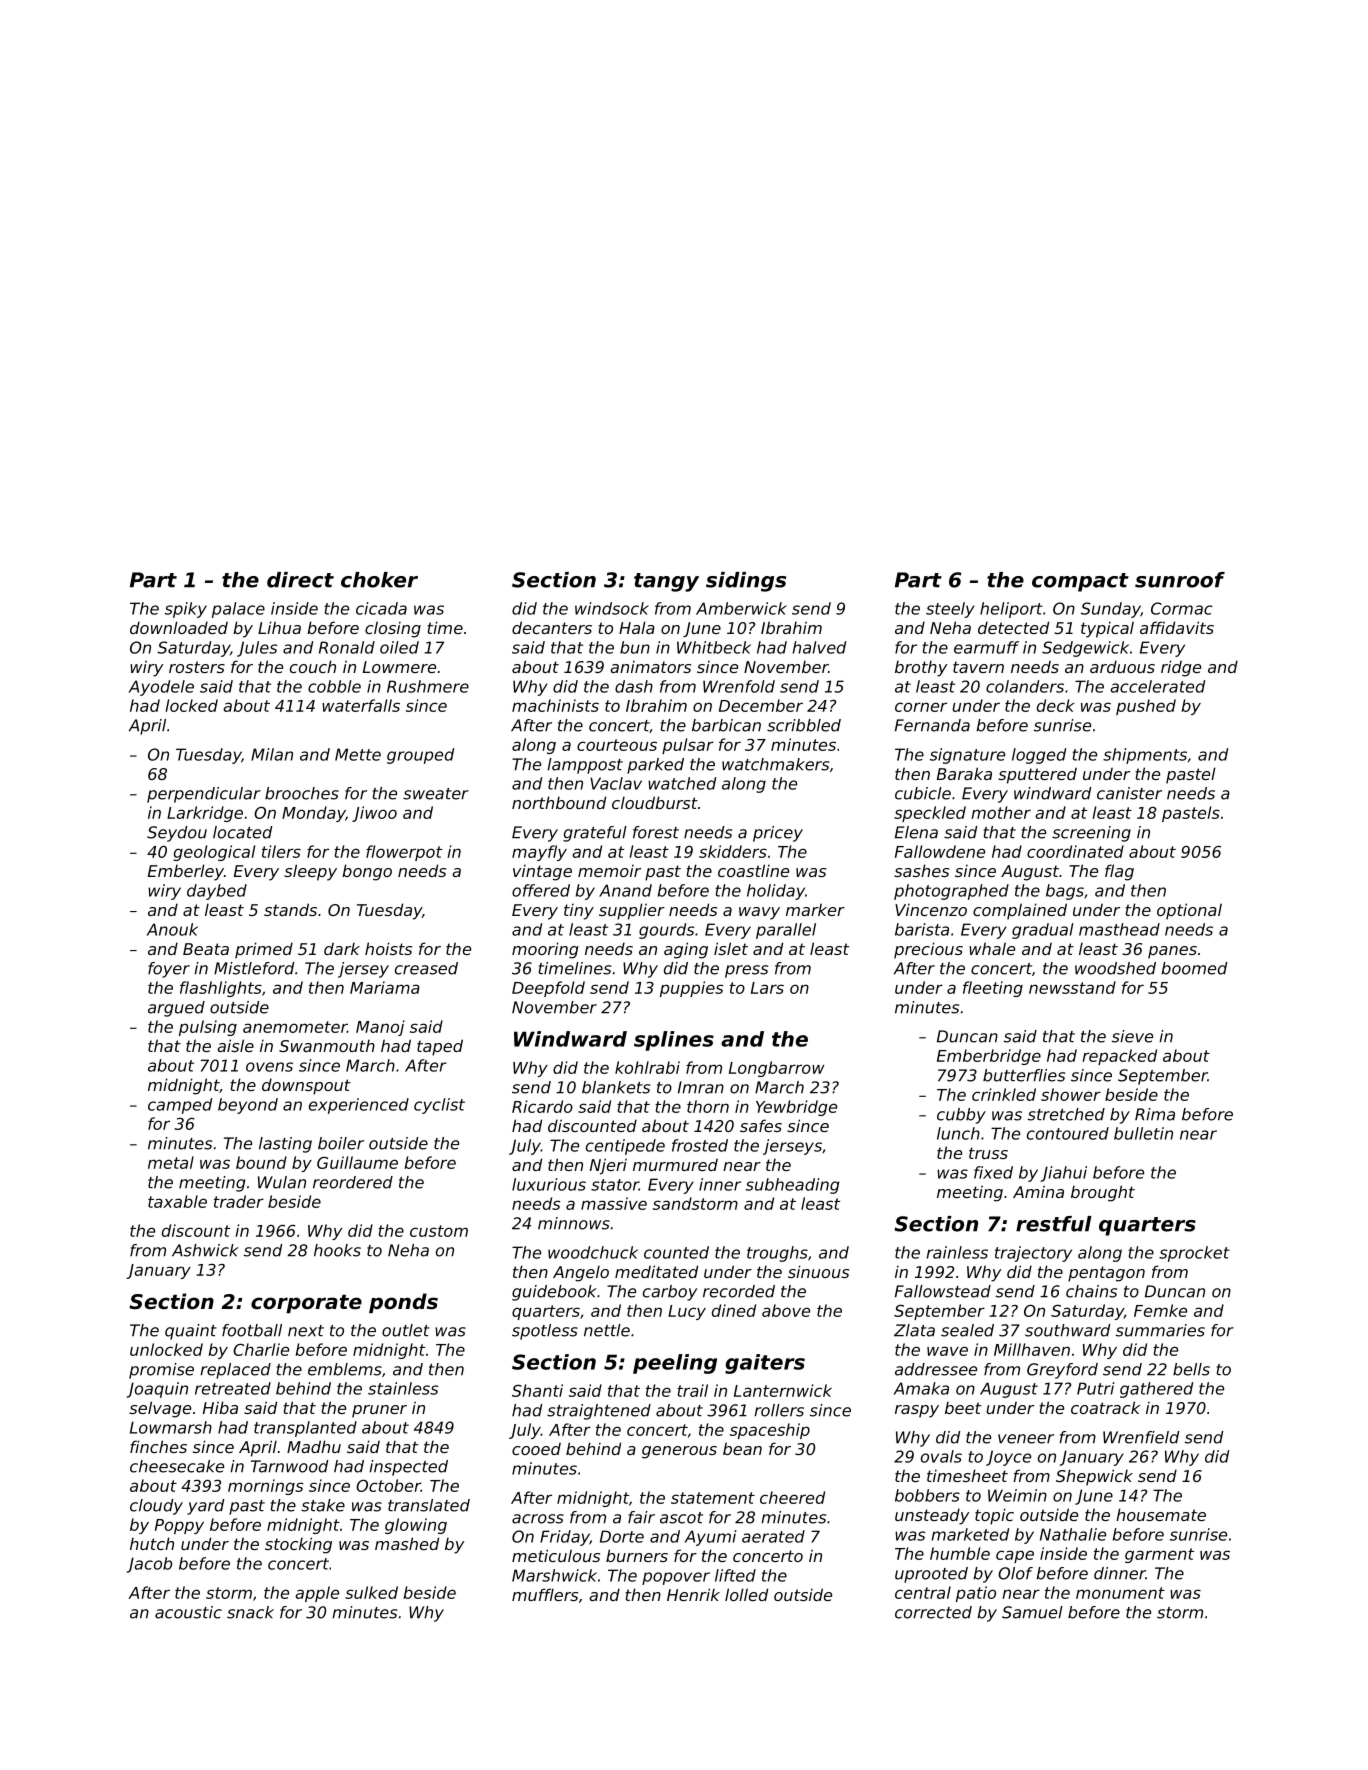 The height and width of the document is (1770, 1368). I want to click on Whitbeck, so click(714, 647).
